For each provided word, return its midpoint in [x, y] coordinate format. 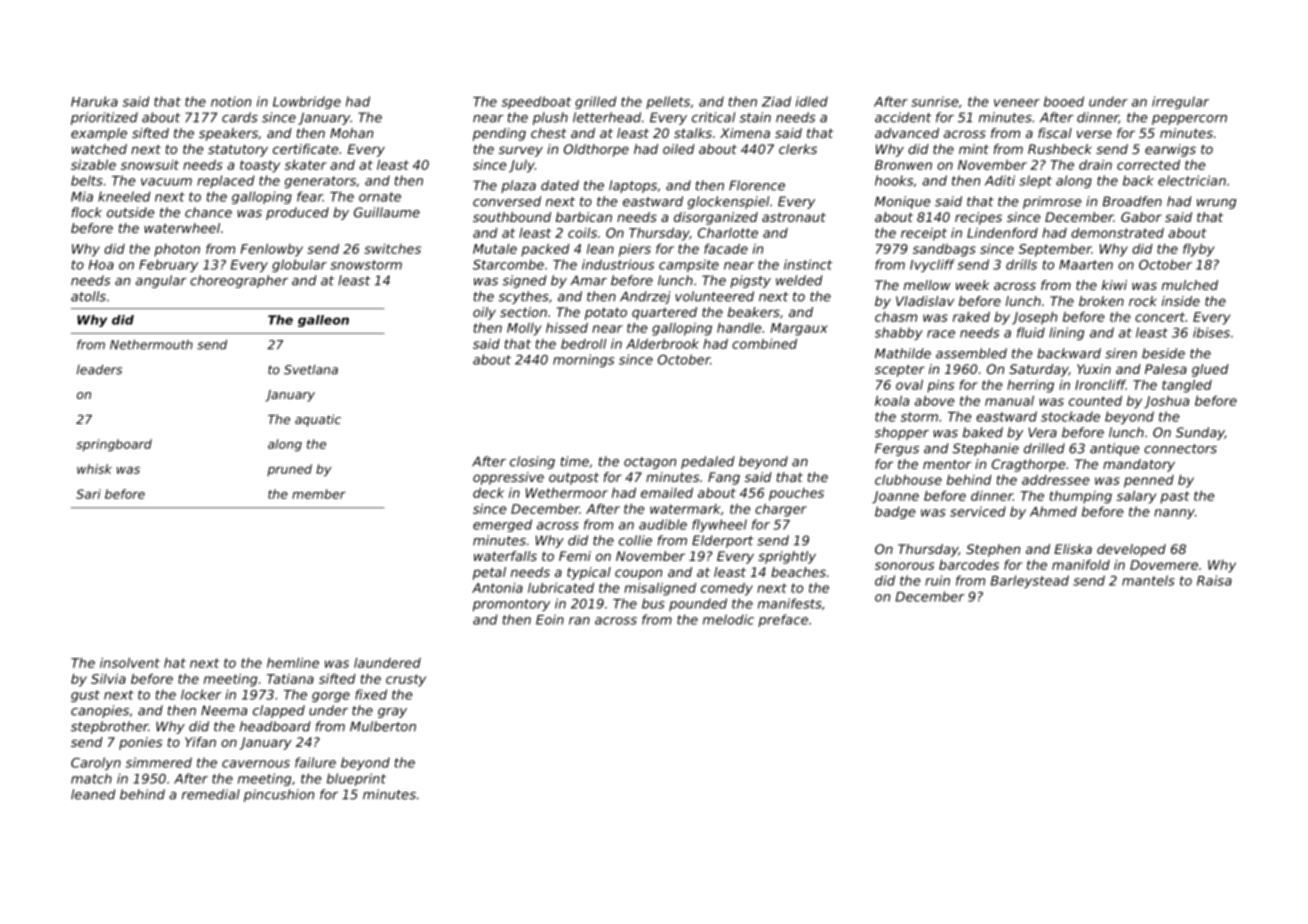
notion [231, 101]
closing [532, 462]
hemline [293, 662]
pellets [668, 102]
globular [299, 265]
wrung [1217, 204]
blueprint [356, 779]
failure [315, 762]
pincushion [279, 795]
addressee [1055, 480]
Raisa [1214, 580]
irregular [1180, 102]
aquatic [318, 420]
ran [579, 621]
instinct [808, 264]
